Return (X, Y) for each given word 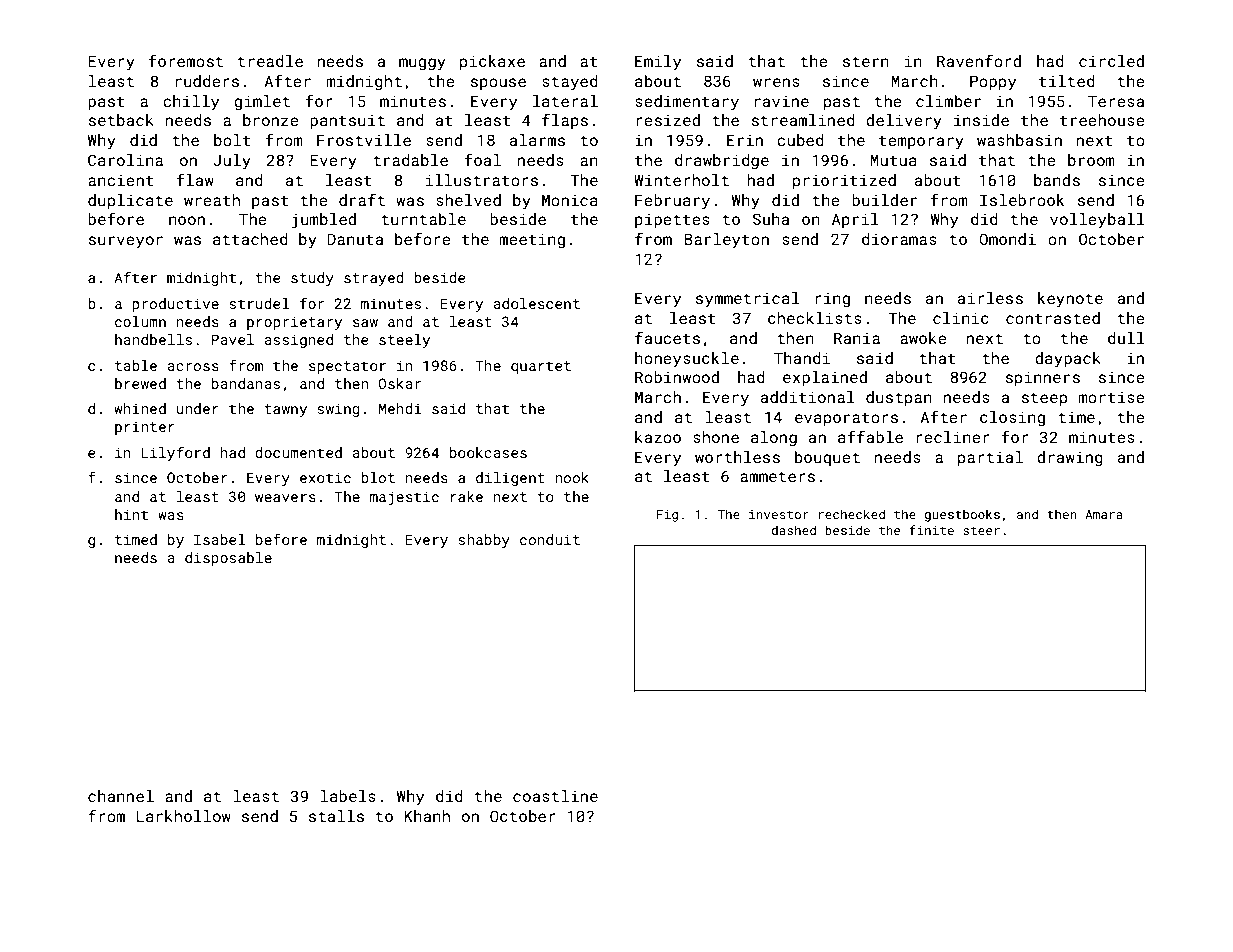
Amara (1104, 514)
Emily (658, 63)
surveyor (126, 242)
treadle (270, 61)
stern (866, 61)
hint (131, 514)
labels (348, 796)
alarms (537, 140)
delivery (904, 122)
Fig (667, 516)
